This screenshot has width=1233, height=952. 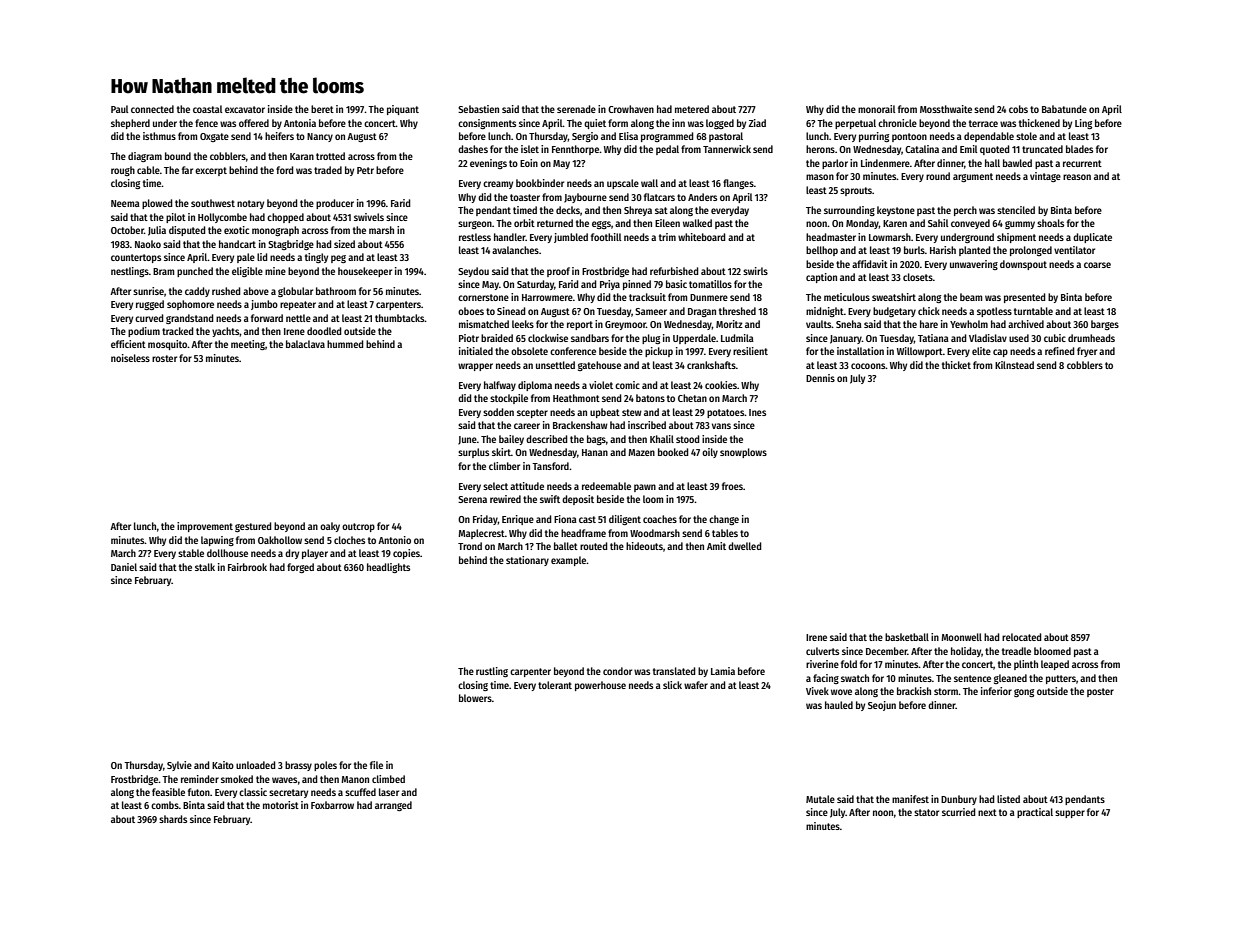 What do you see at coordinates (475, 698) in the screenshot?
I see `blowers` at bounding box center [475, 698].
